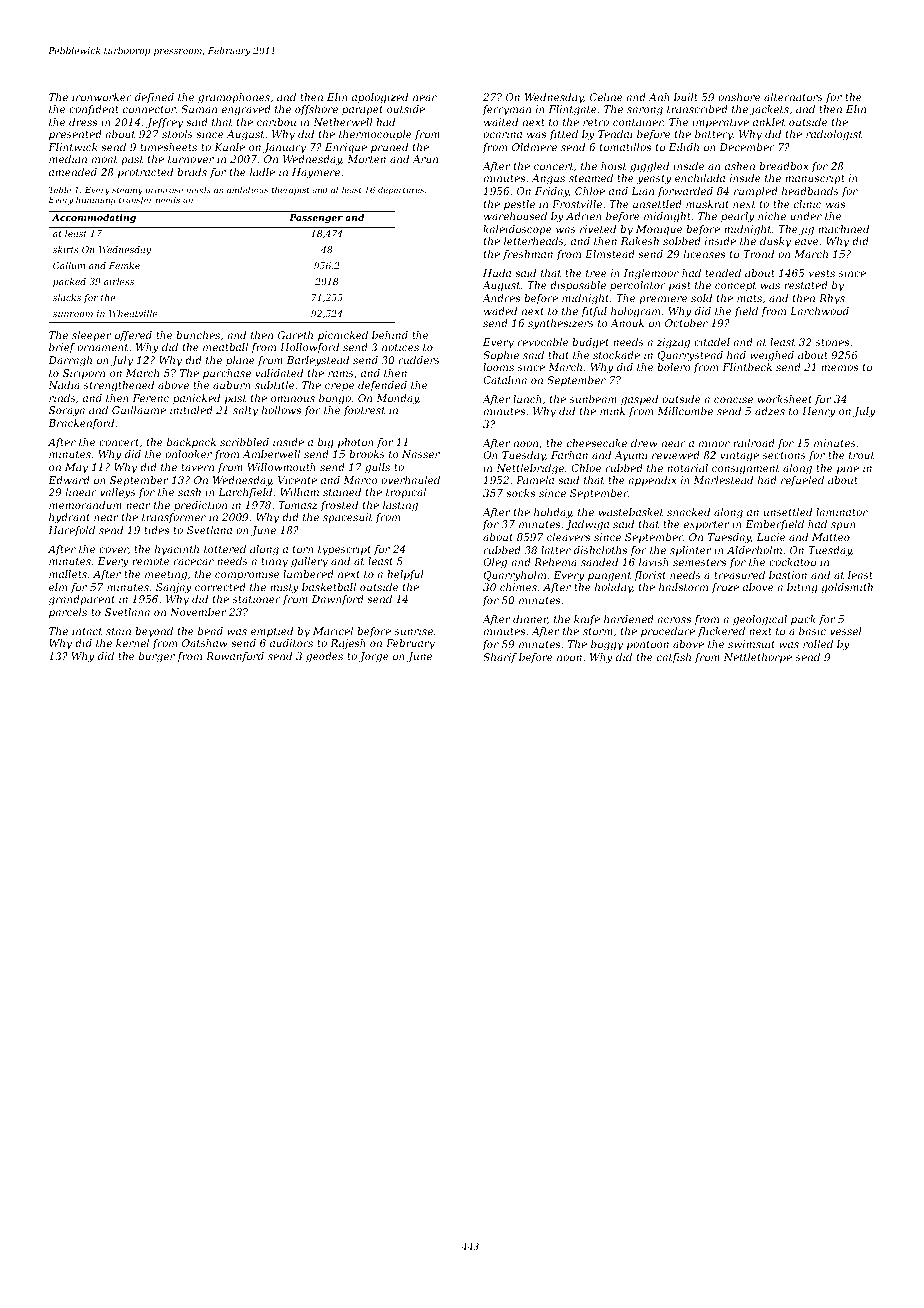 This screenshot has width=924, height=1308. Describe the element at coordinates (174, 588) in the screenshot. I see `Sanjay` at that location.
